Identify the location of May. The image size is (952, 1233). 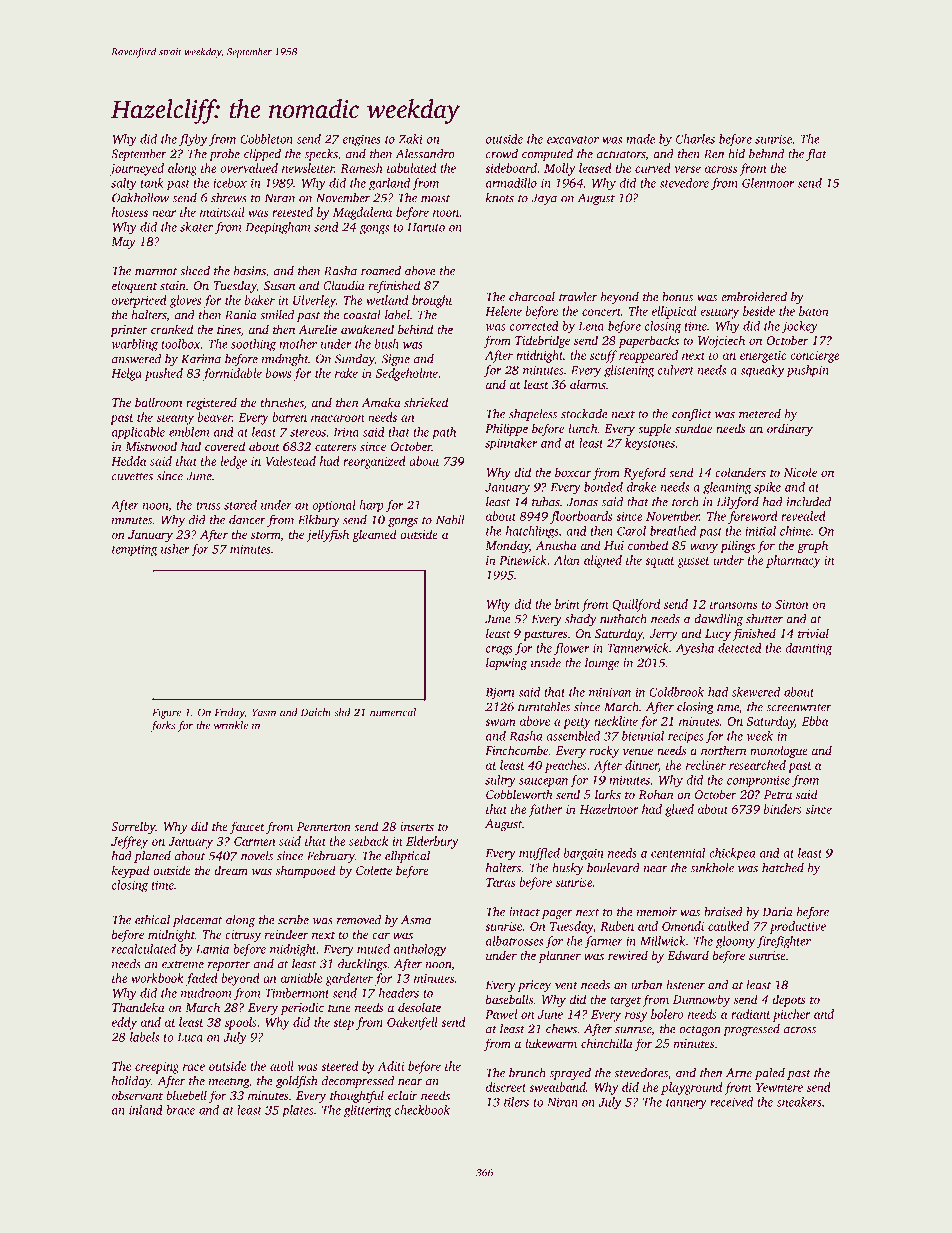
(123, 243).
